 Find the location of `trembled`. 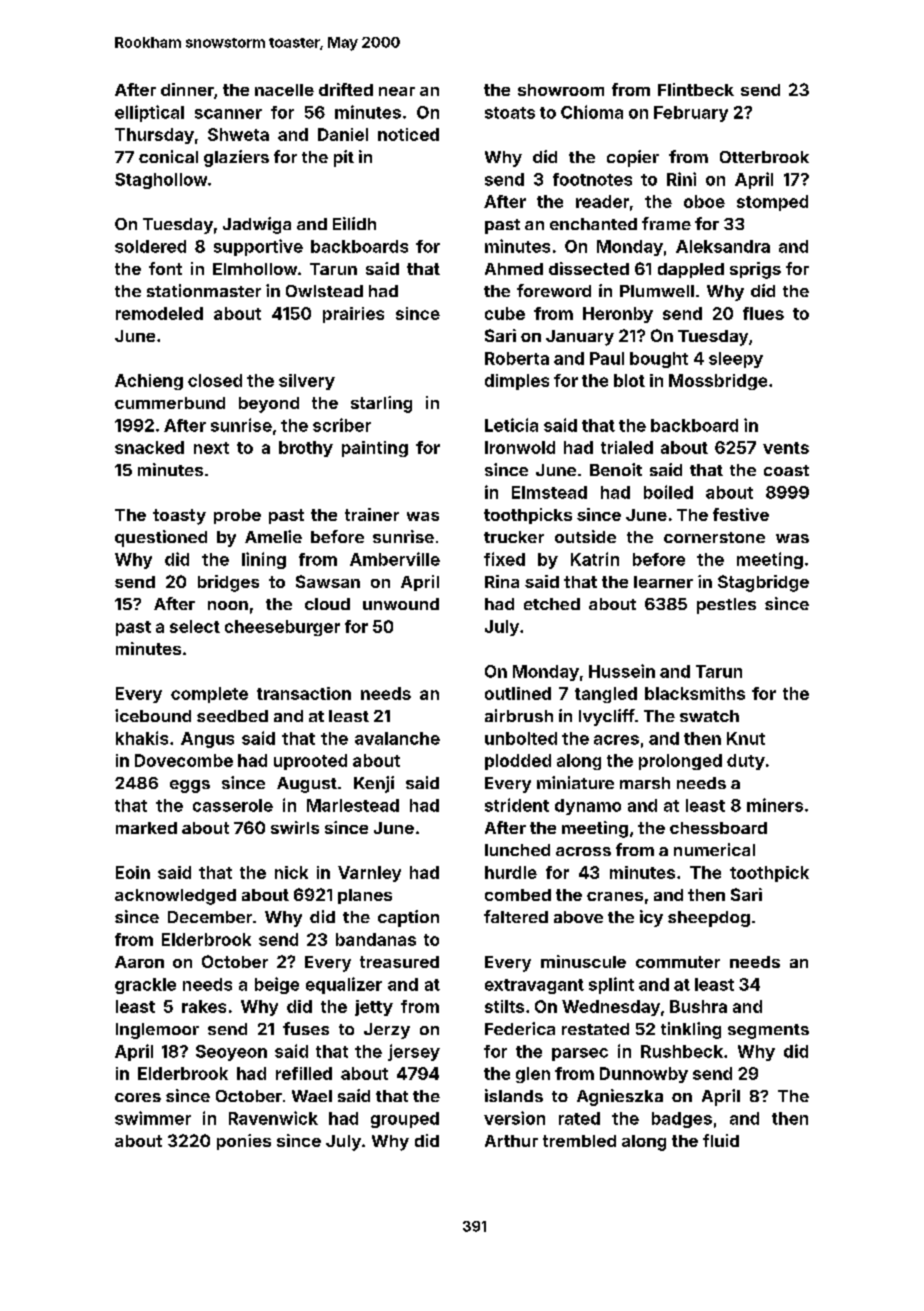

trembled is located at coordinates (579, 1141).
